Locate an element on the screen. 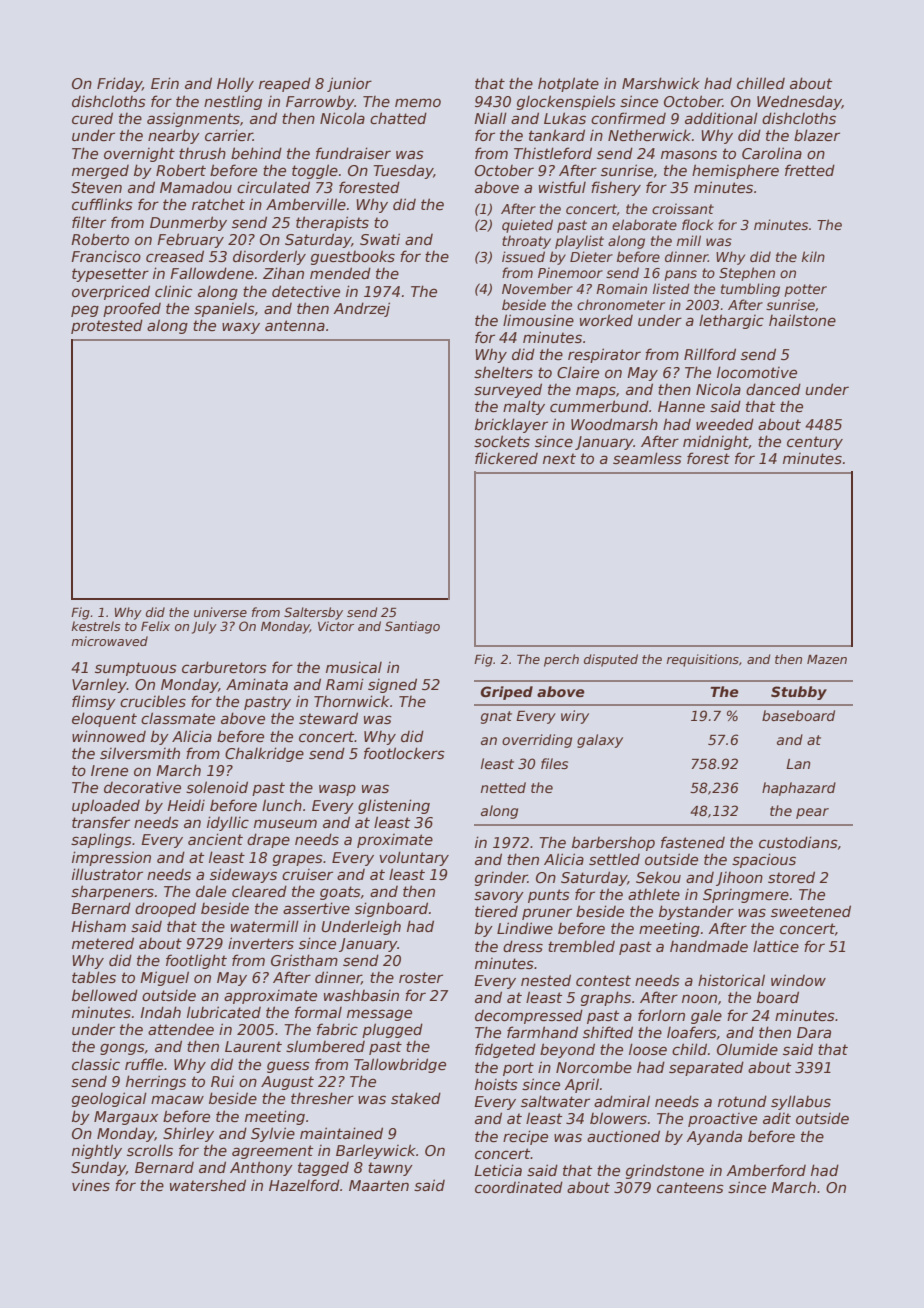  roster is located at coordinates (421, 977).
